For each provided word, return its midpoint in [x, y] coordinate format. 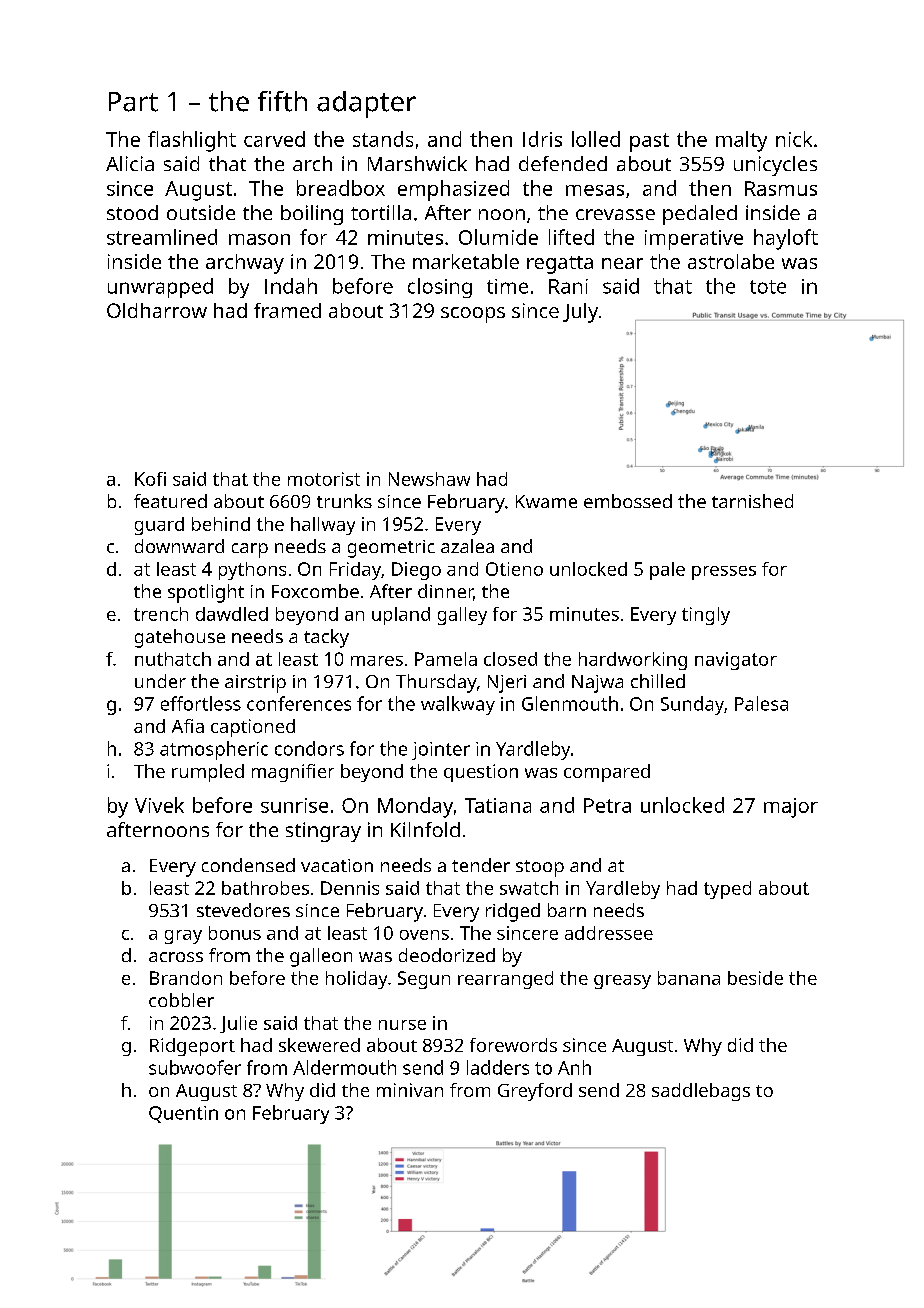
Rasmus [781, 188]
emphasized [453, 190]
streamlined [162, 237]
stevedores [243, 910]
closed [510, 659]
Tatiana [498, 805]
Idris [542, 139]
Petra [607, 805]
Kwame [546, 501]
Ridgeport [192, 1047]
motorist [324, 479]
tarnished [752, 501]
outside [201, 212]
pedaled [700, 215]
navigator [736, 661]
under [160, 681]
